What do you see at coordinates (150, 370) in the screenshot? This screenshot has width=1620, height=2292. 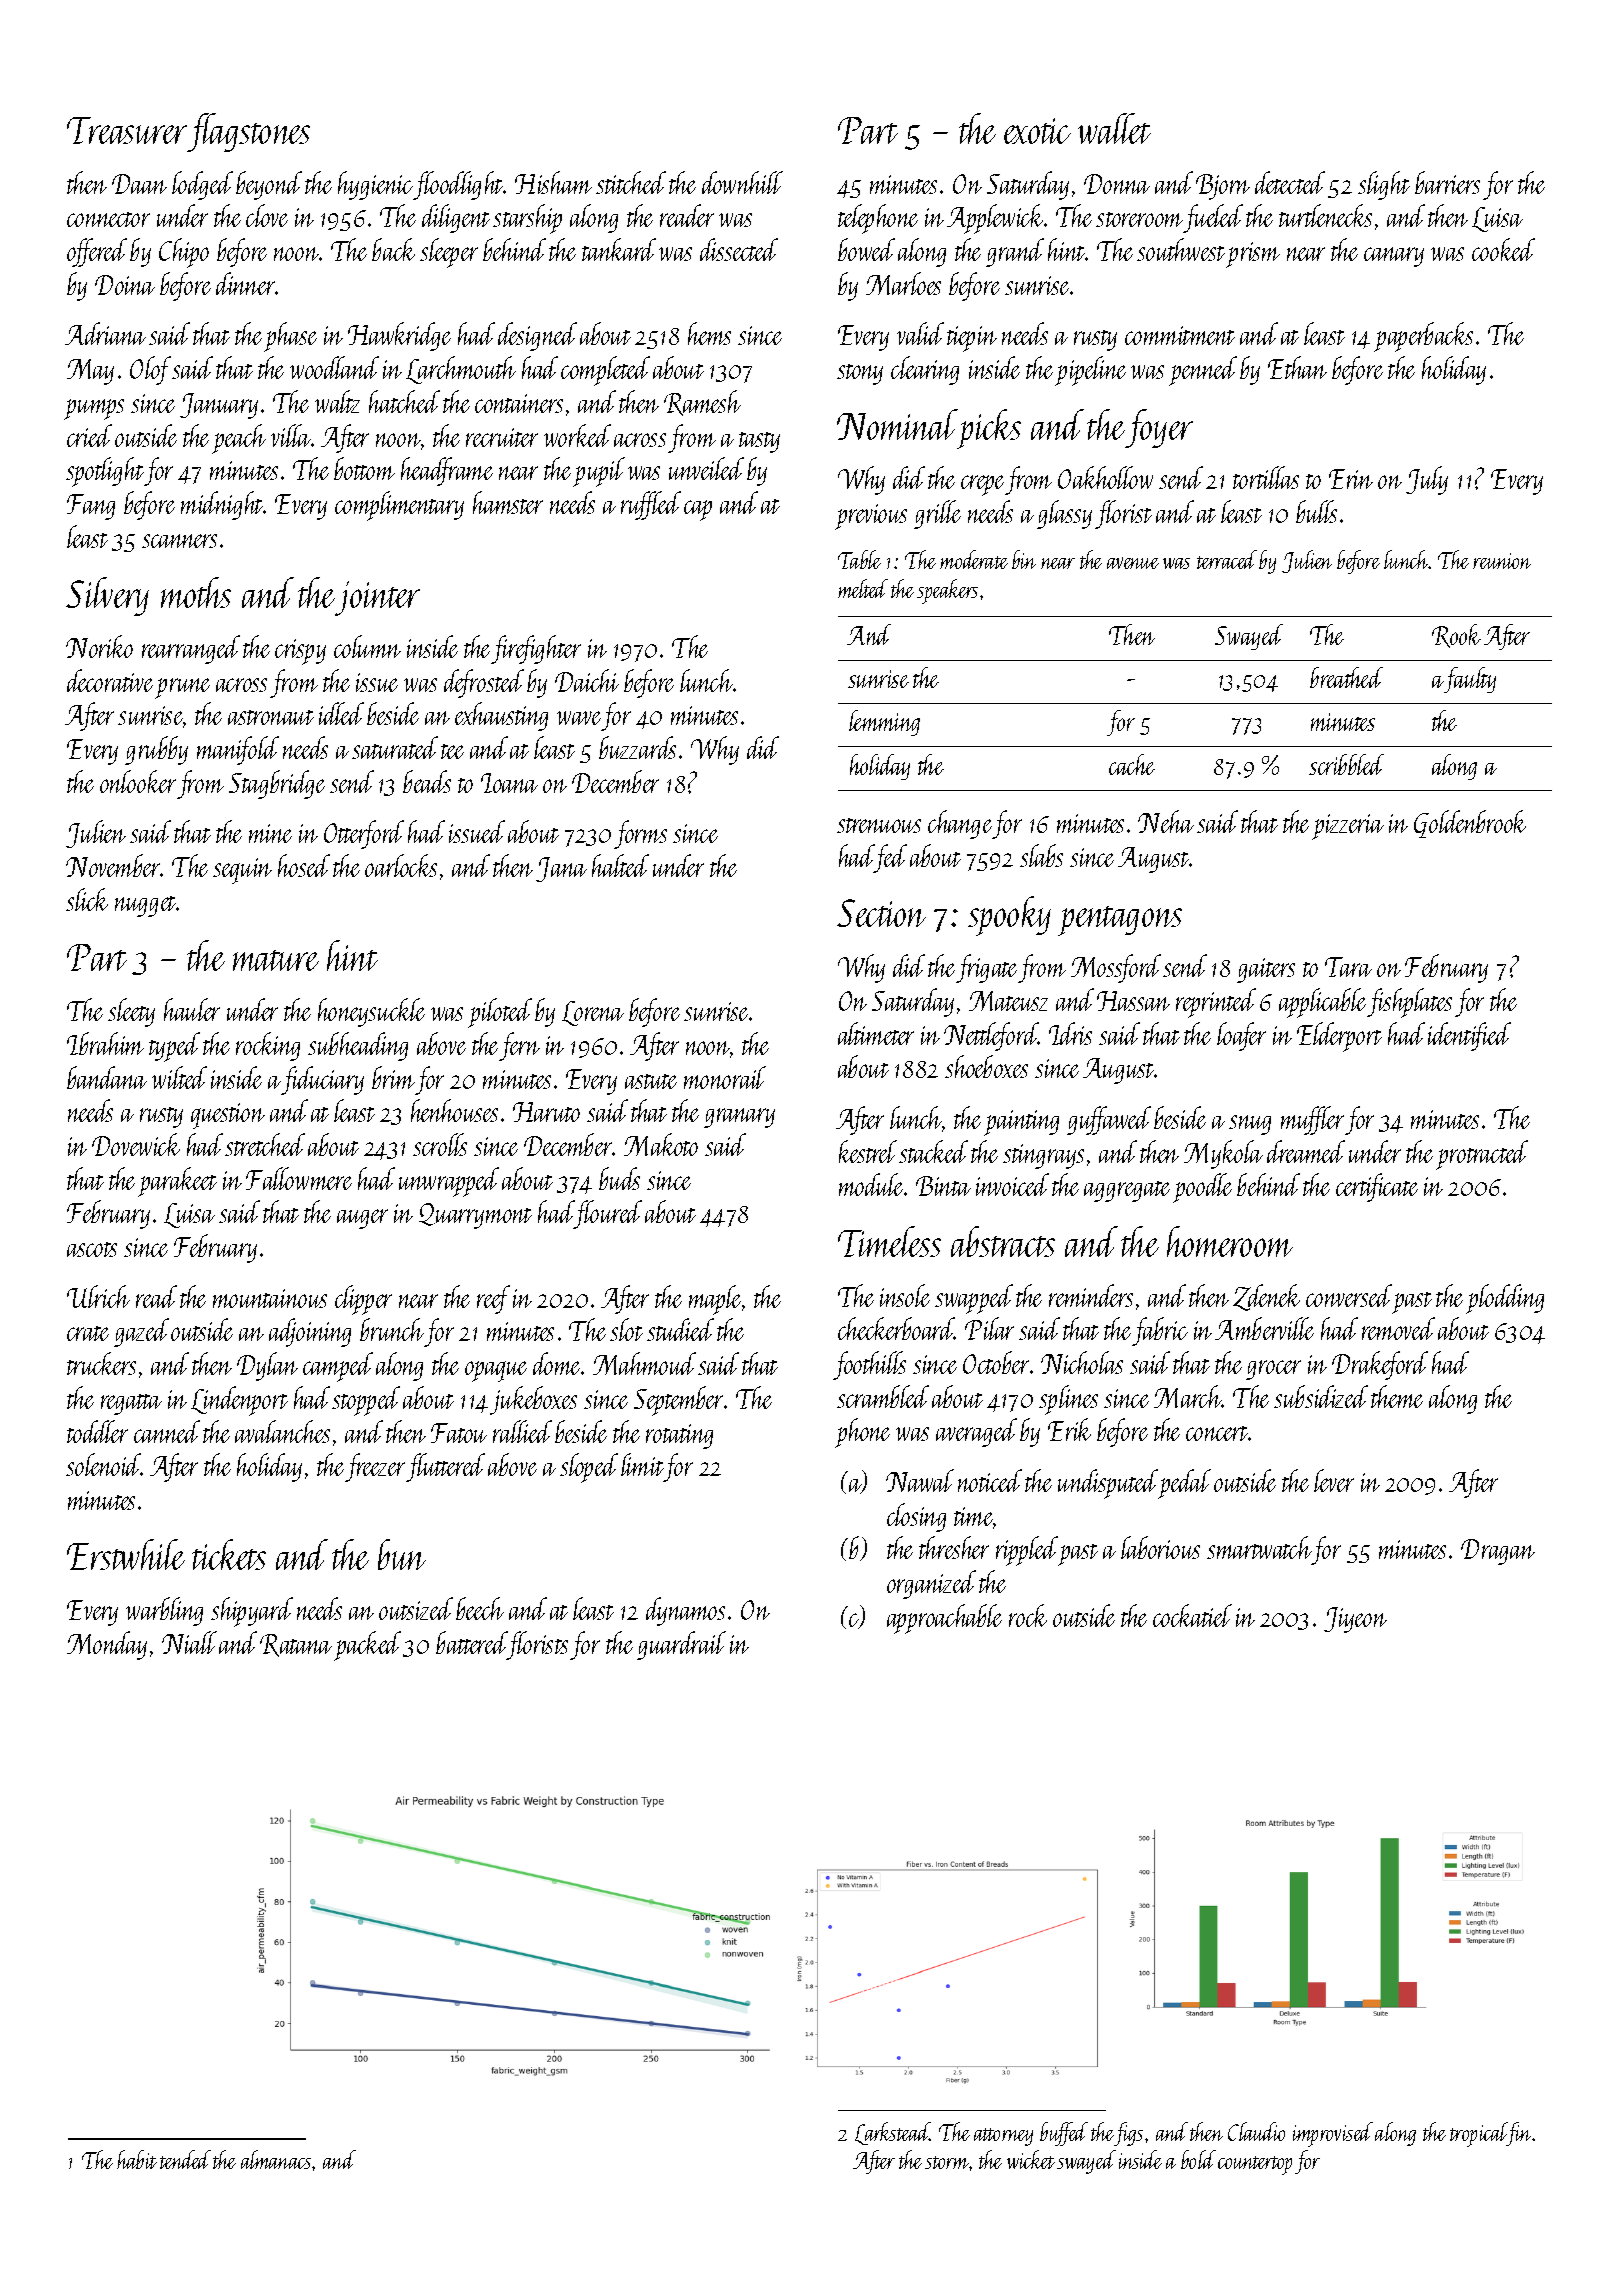 I see `Olof` at bounding box center [150, 370].
